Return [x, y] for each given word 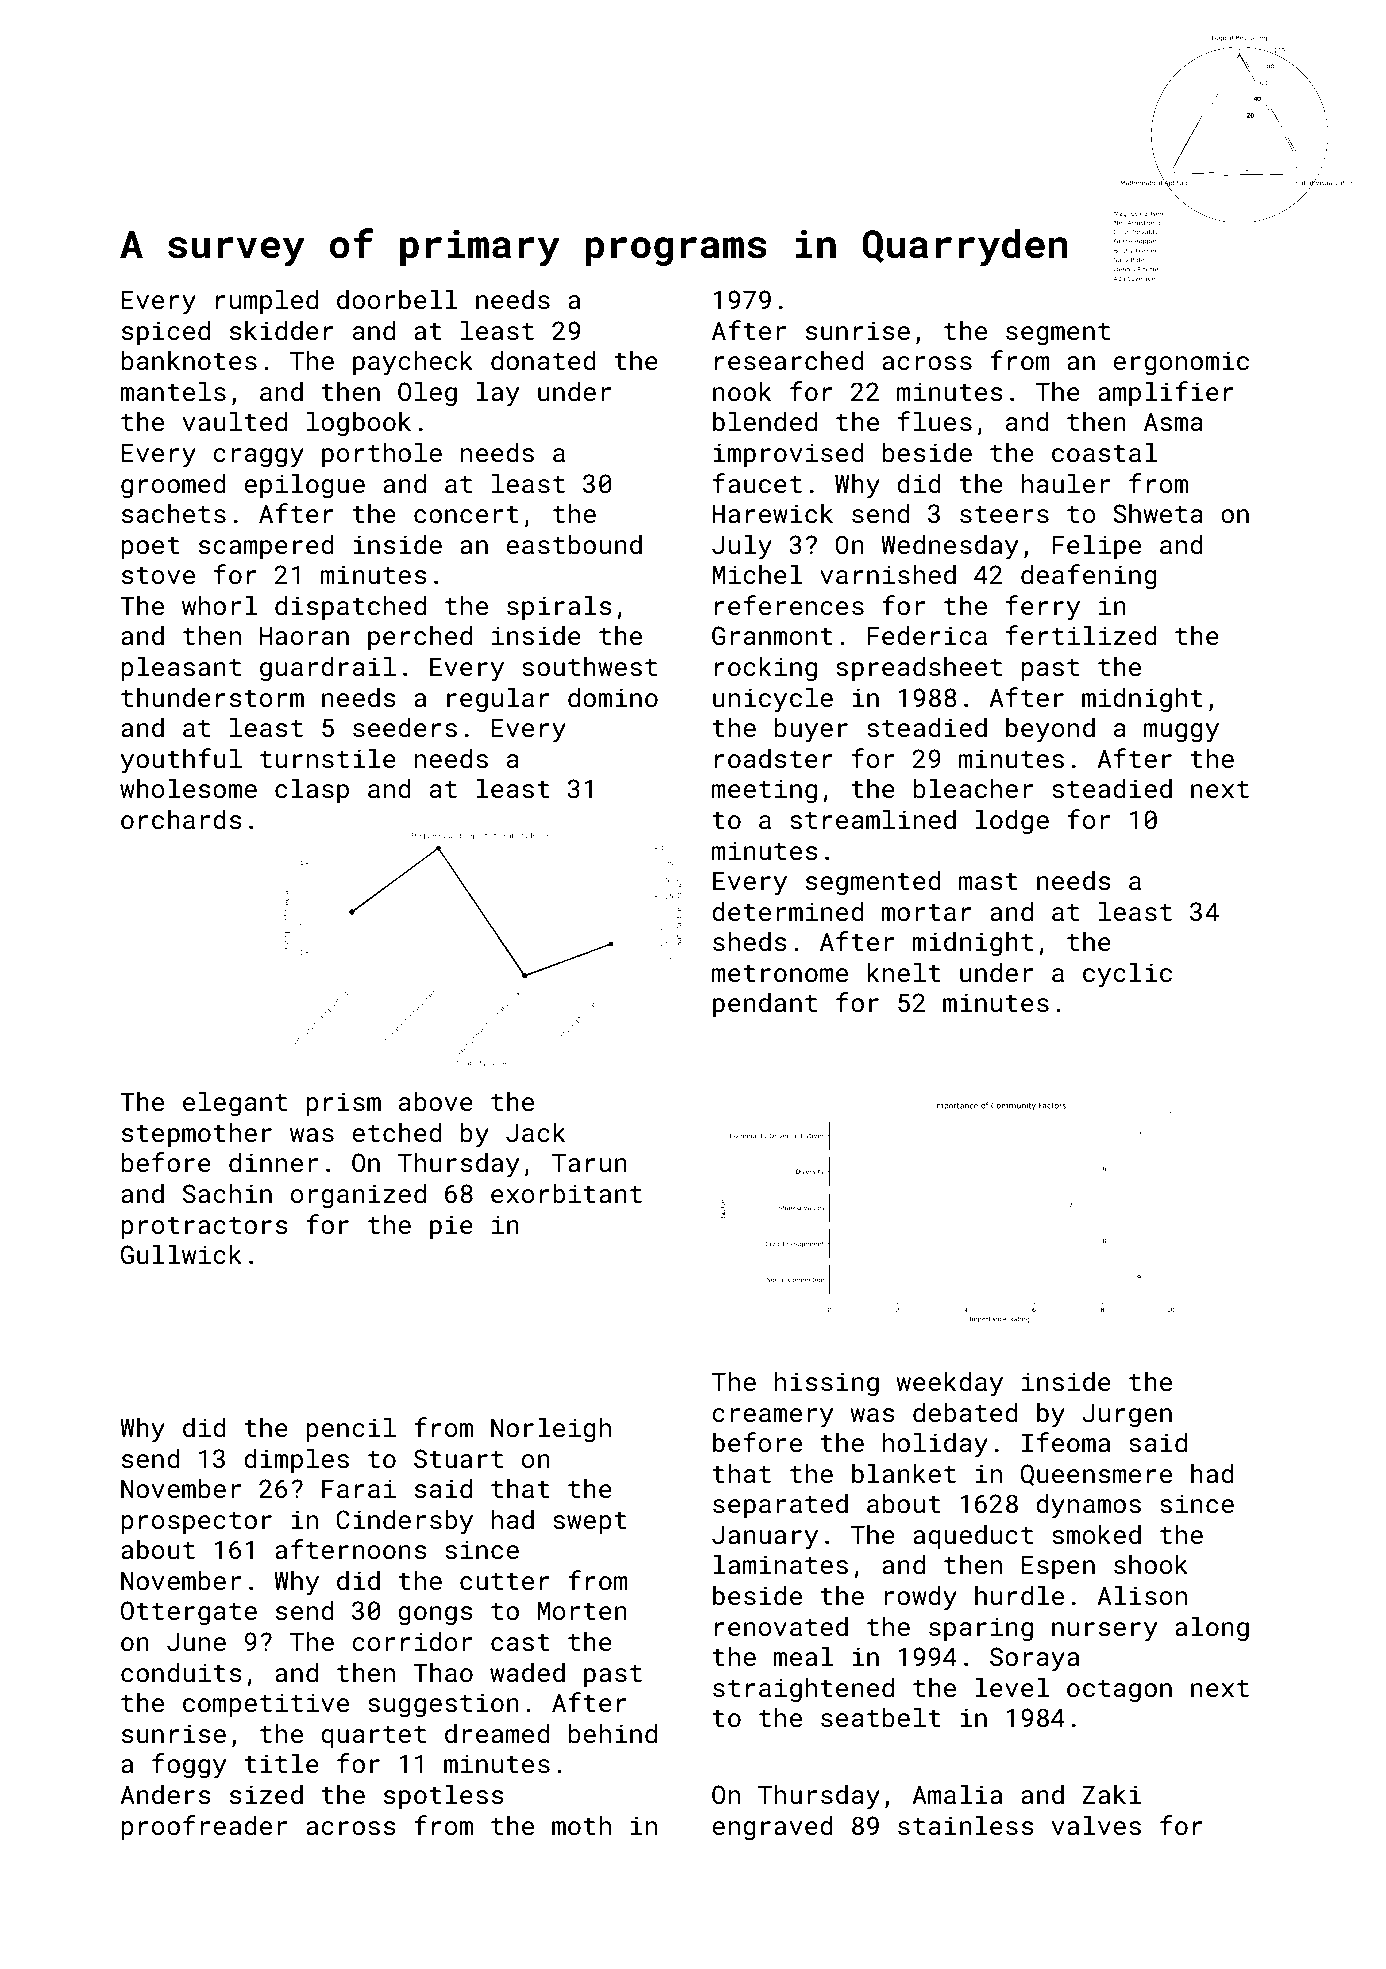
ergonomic [1181, 363]
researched [789, 360]
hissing [827, 1384]
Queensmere [1096, 1475]
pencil [351, 1429]
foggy [189, 1766]
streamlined [873, 819]
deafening [1089, 577]
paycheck [413, 363]
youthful [181, 761]
